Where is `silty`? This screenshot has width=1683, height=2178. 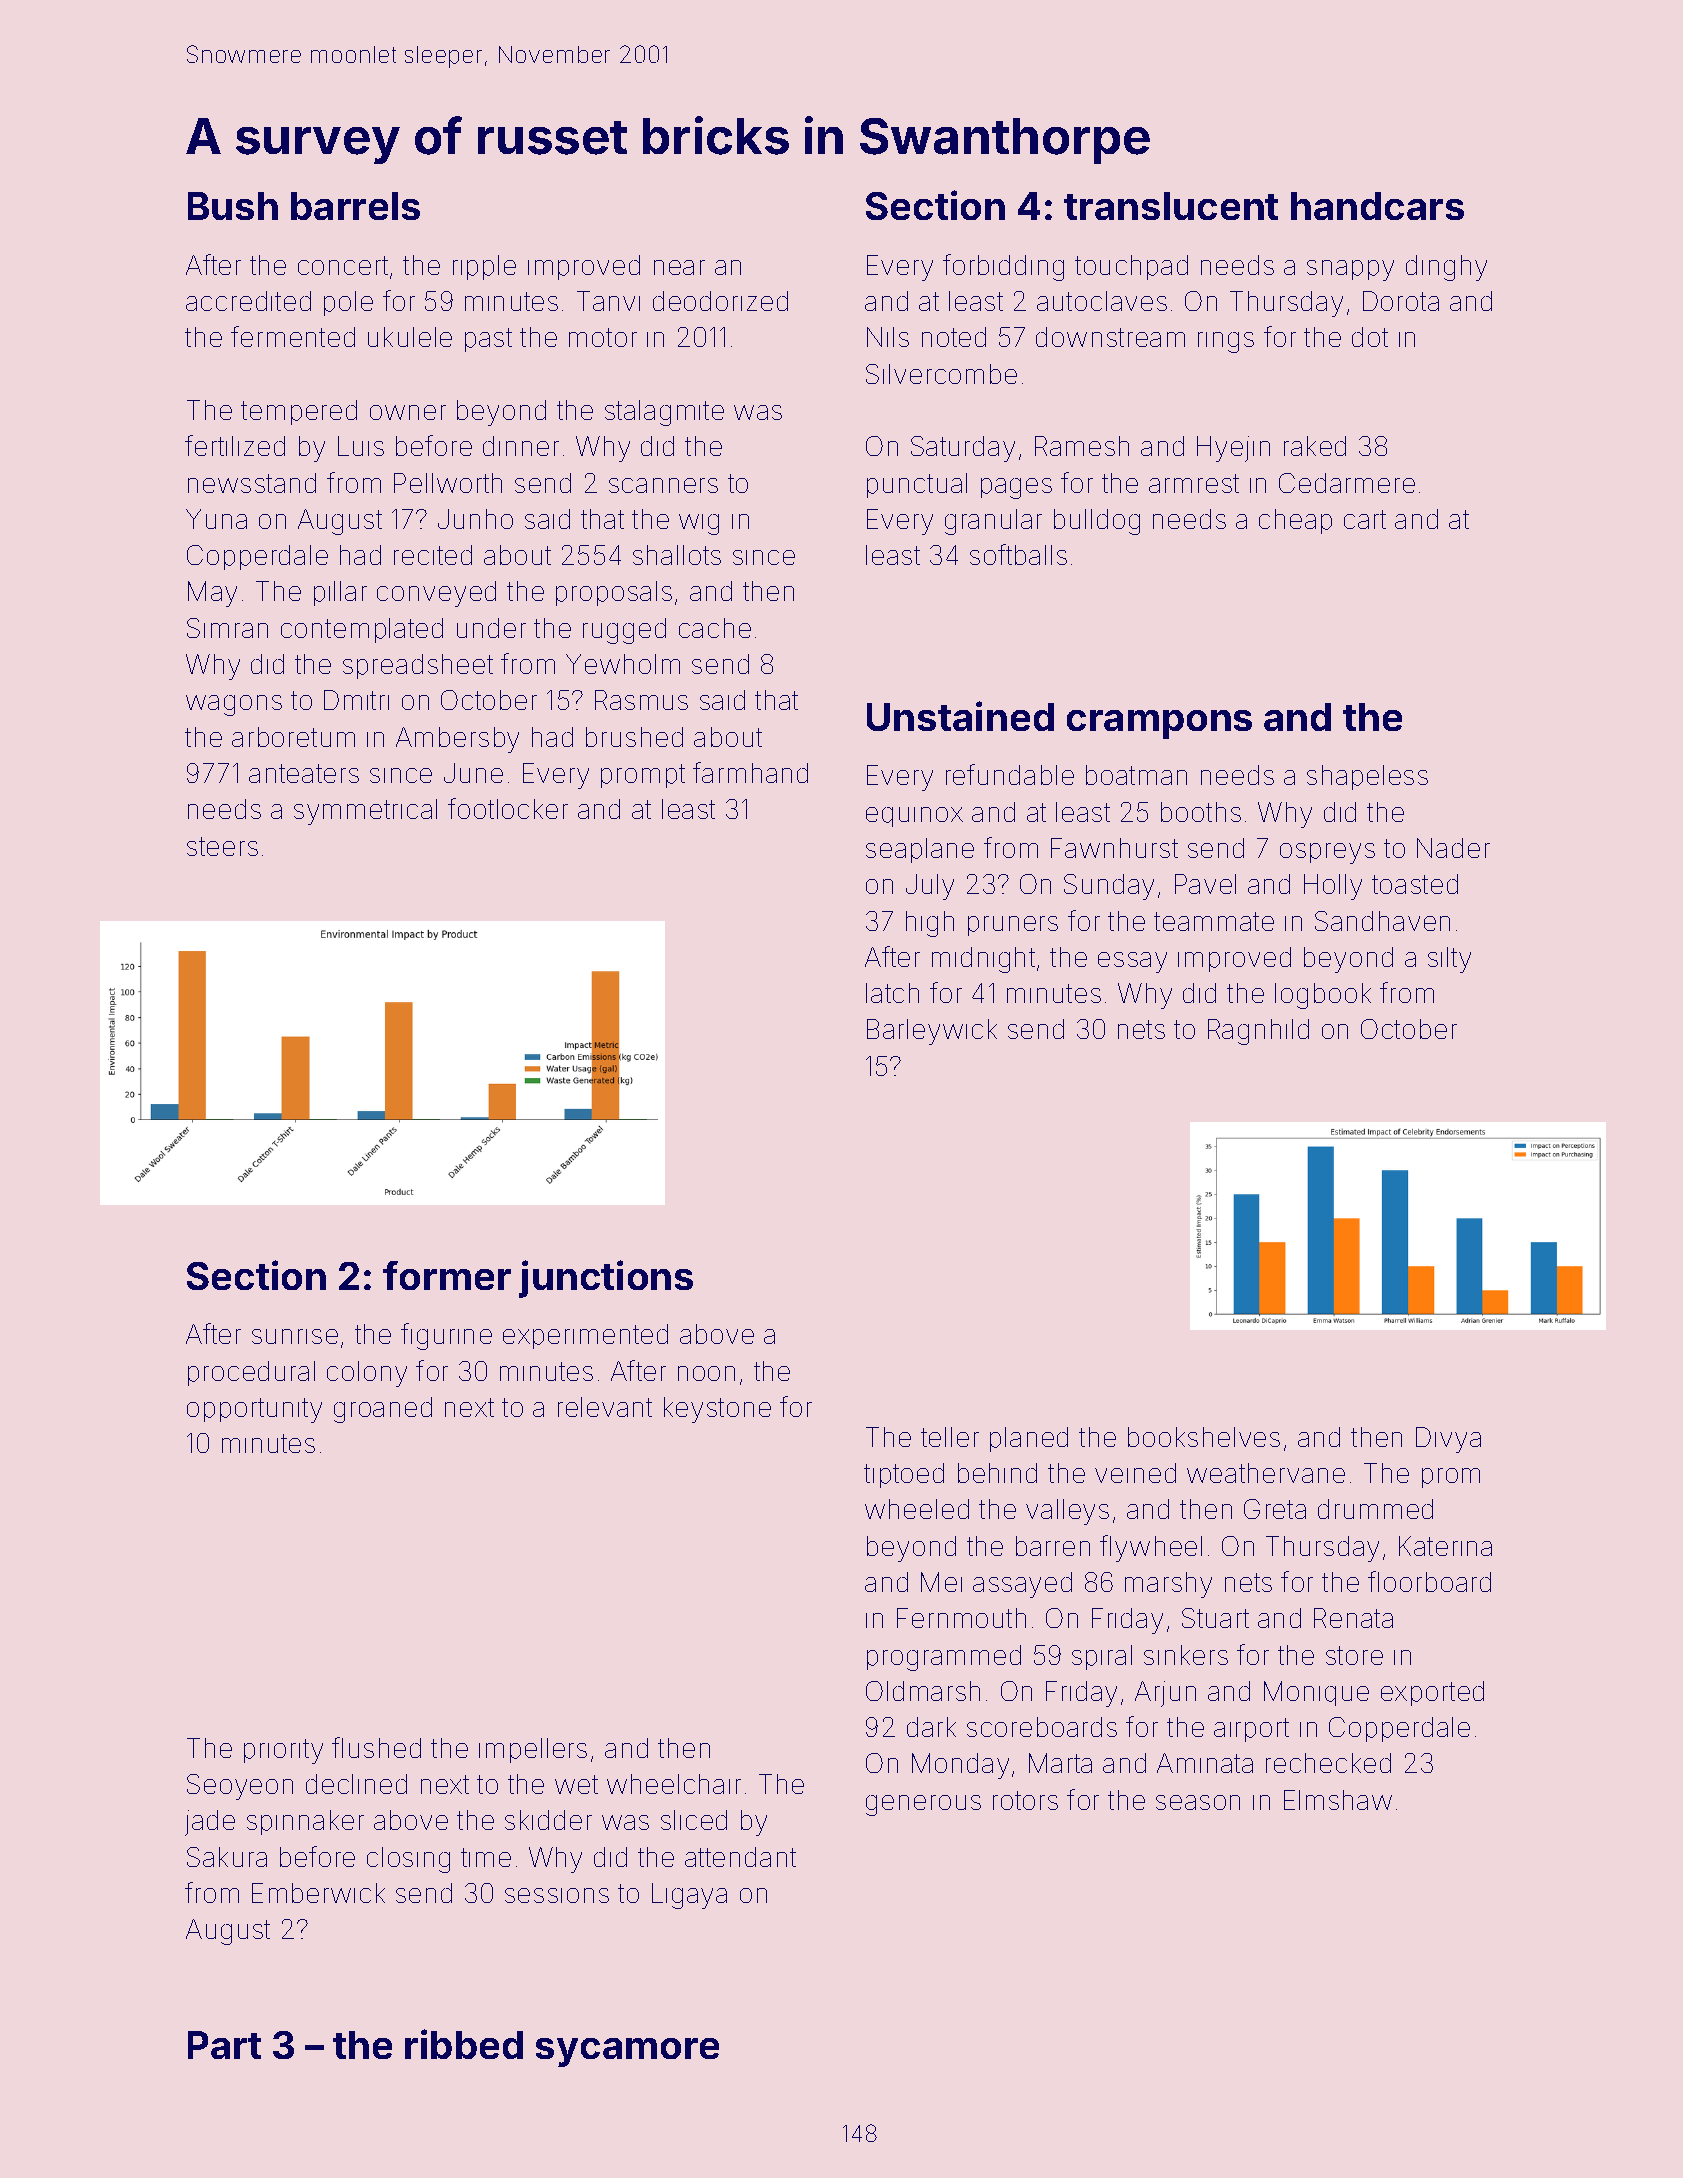 silty is located at coordinates (1449, 960).
